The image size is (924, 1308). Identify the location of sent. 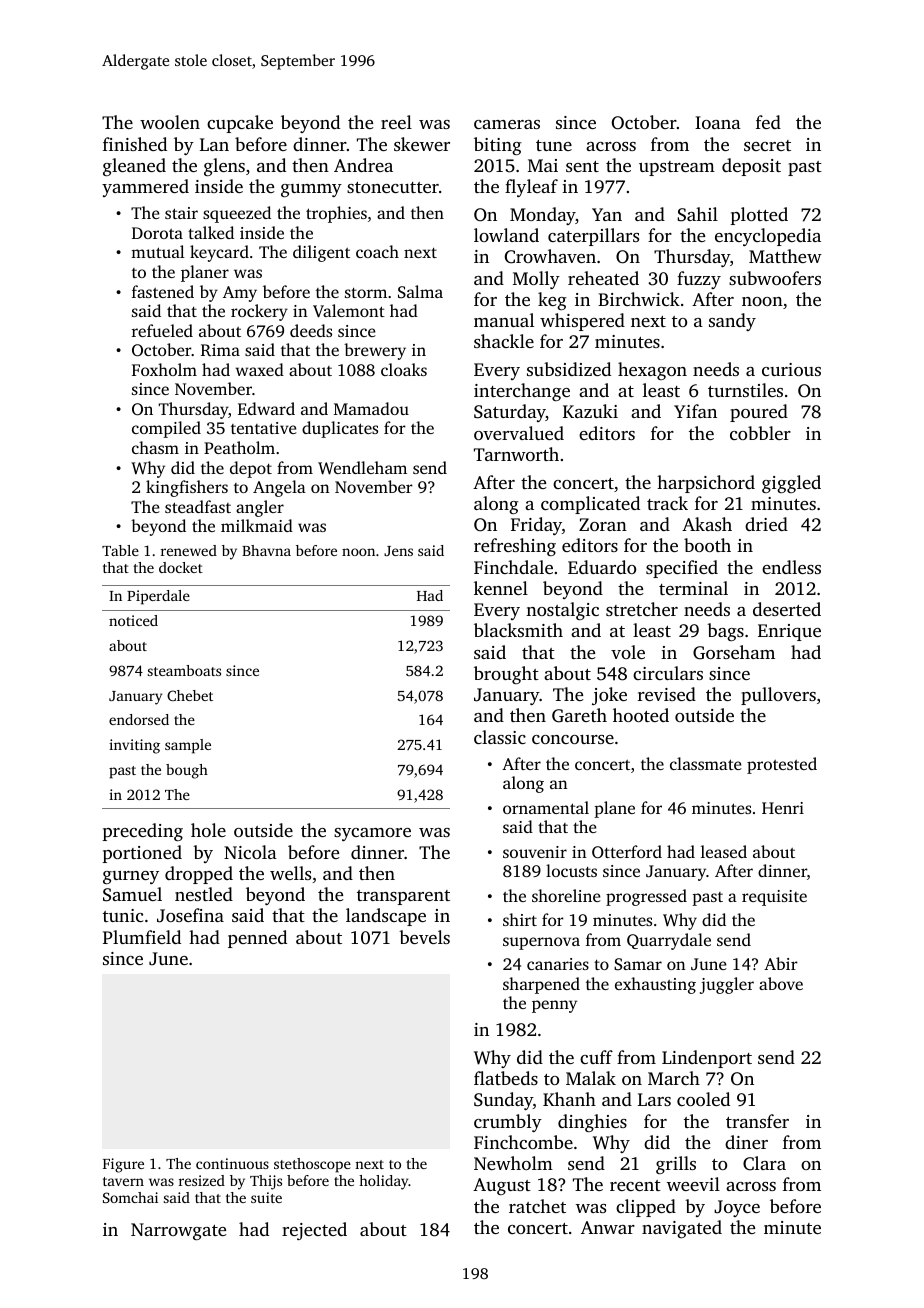
(582, 166).
